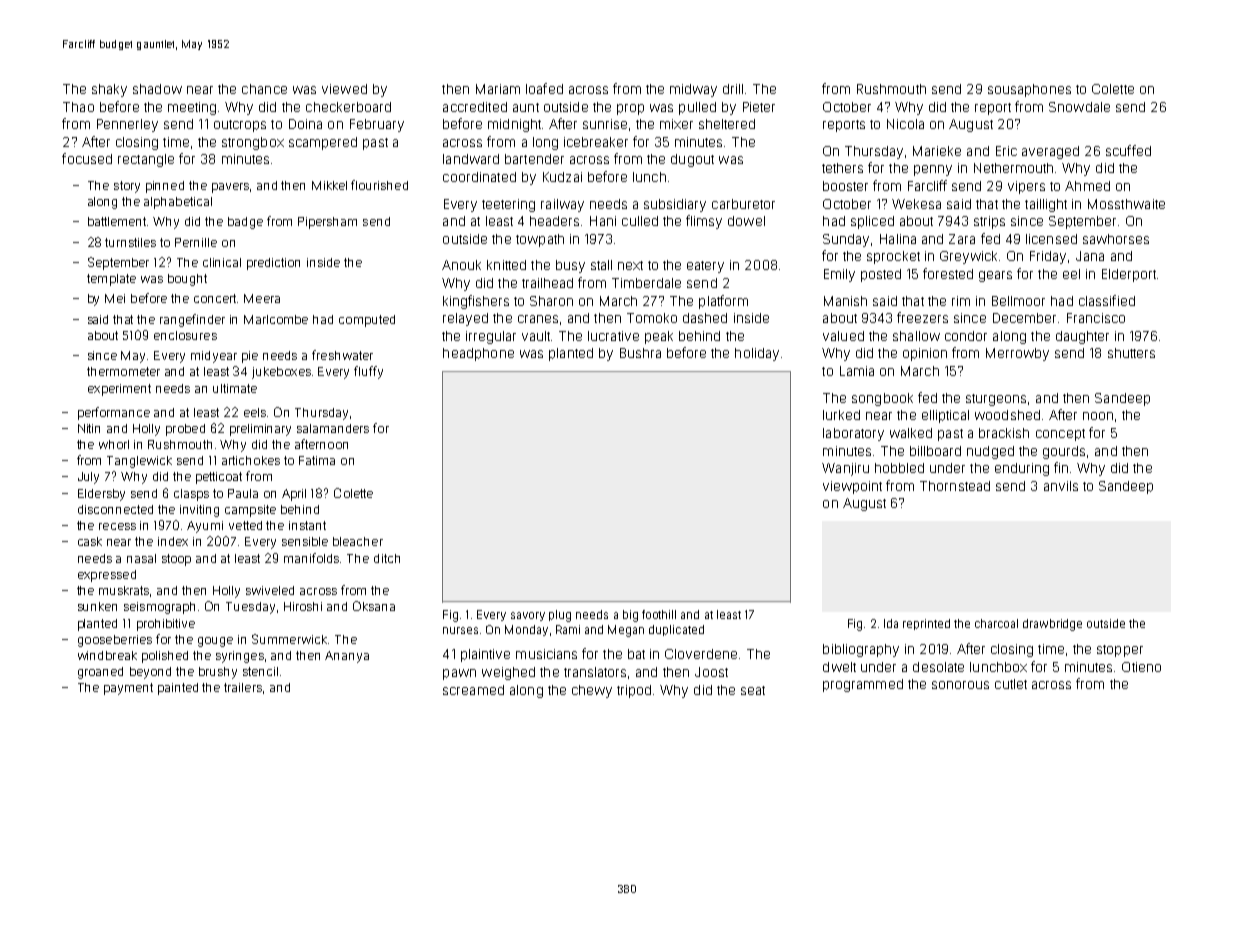  I want to click on midway, so click(693, 90).
